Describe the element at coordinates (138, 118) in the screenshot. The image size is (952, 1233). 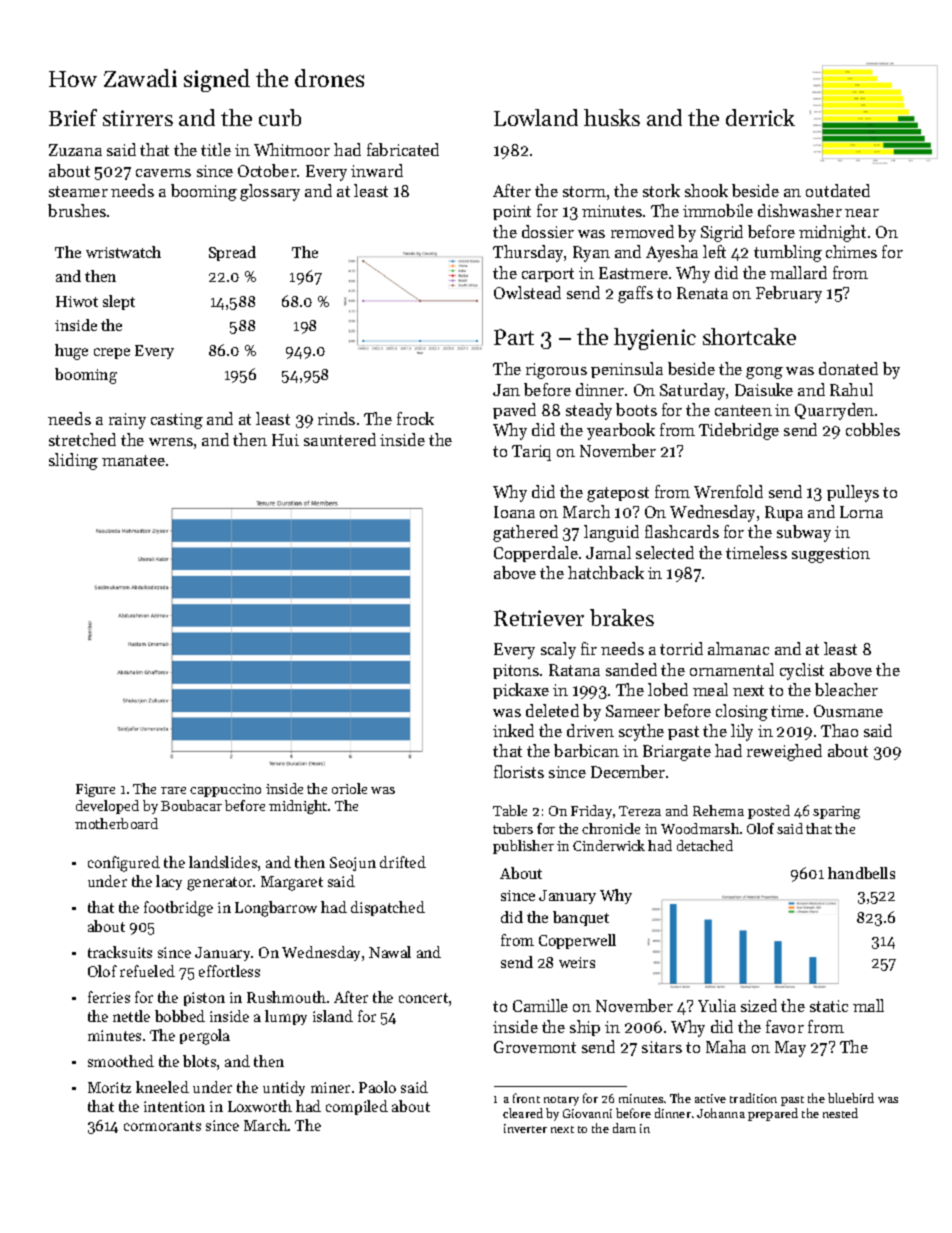
I see `stirrers` at that location.
